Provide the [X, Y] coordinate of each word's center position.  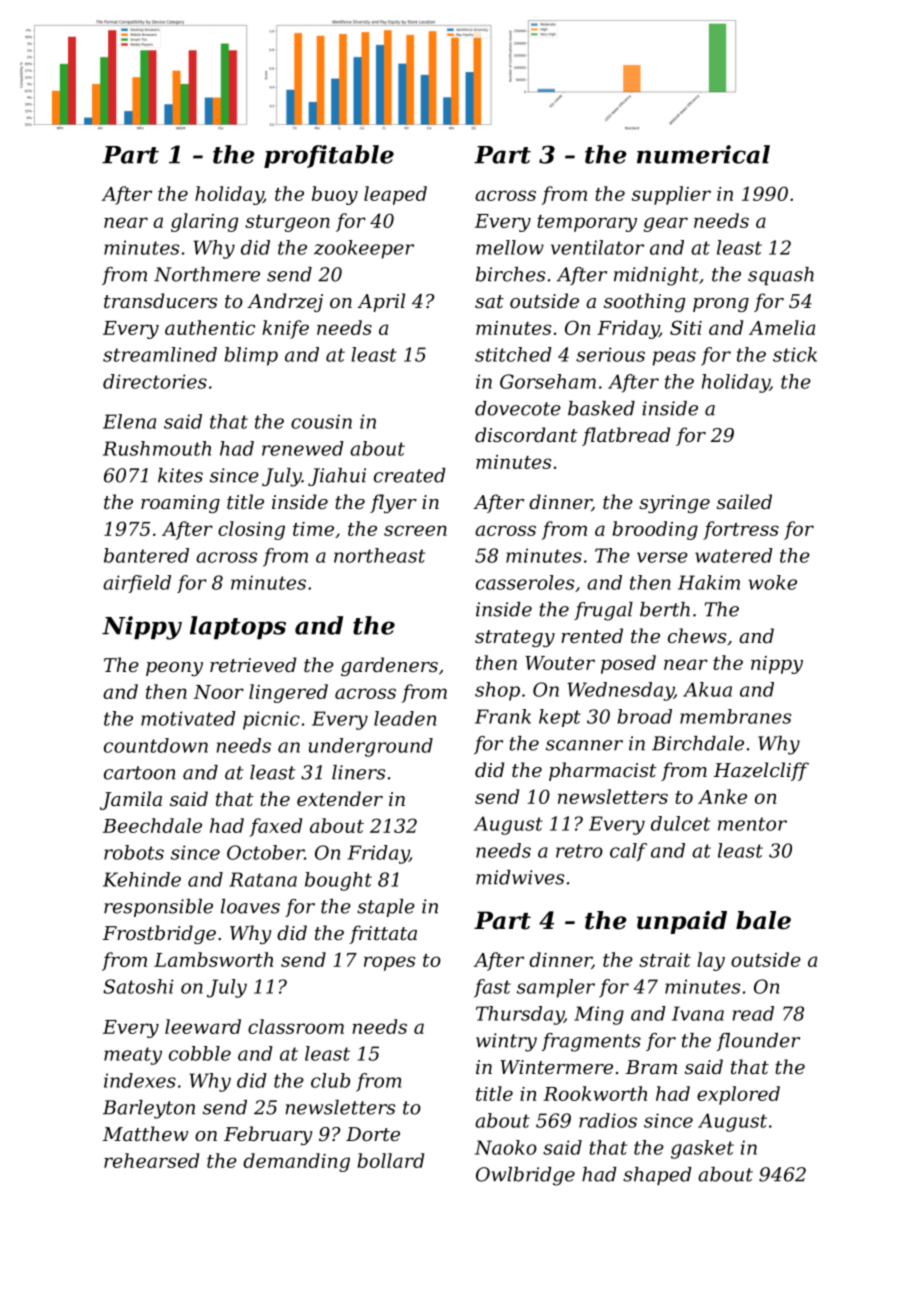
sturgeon [287, 223]
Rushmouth [157, 448]
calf [628, 852]
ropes [389, 963]
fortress [741, 530]
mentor [752, 824]
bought [338, 881]
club [330, 1080]
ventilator [597, 247]
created [410, 475]
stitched [513, 354]
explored [738, 1095]
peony [174, 669]
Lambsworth [213, 959]
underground [371, 747]
